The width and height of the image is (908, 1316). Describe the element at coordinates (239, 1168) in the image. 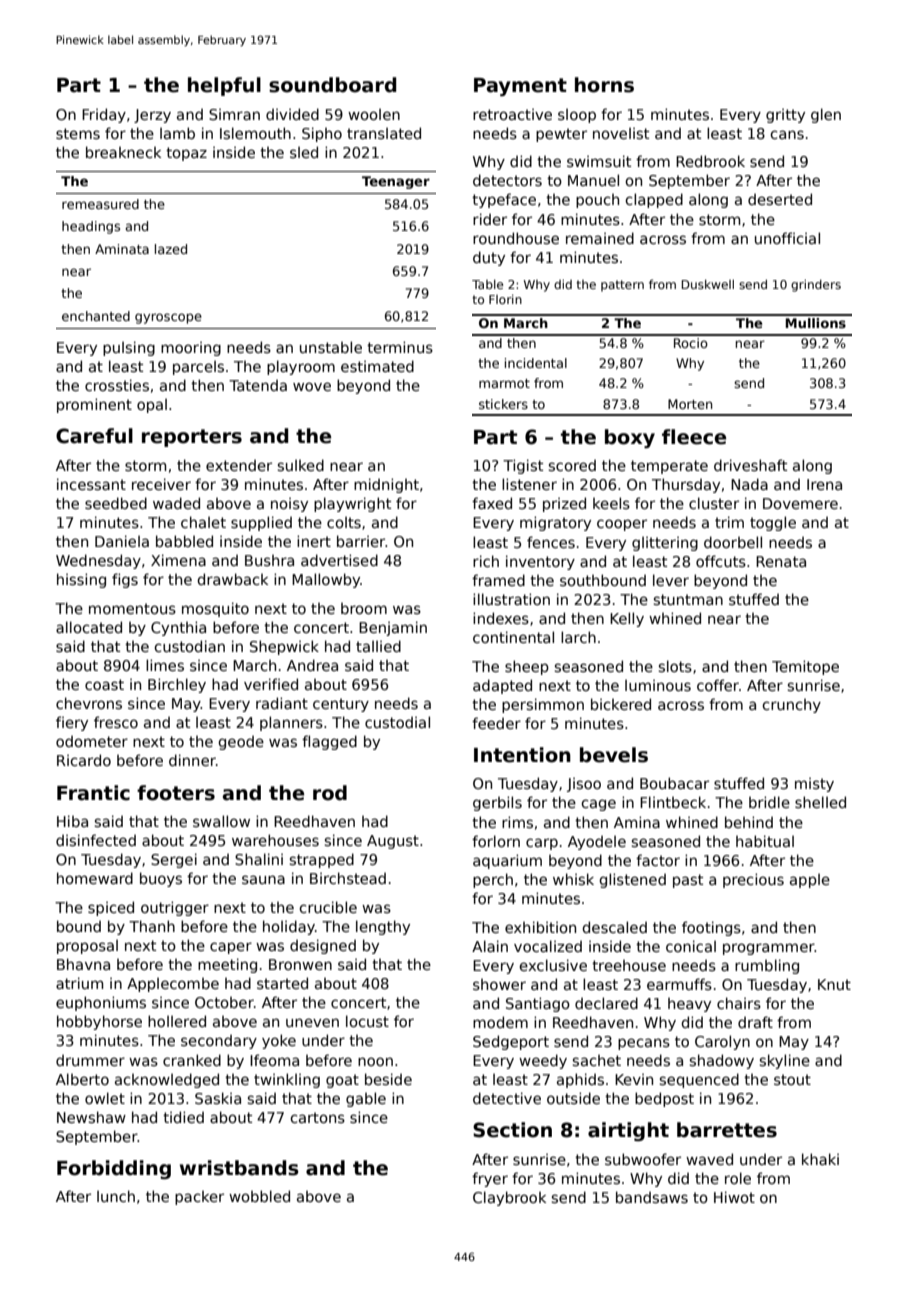

I see `wristbands` at that location.
